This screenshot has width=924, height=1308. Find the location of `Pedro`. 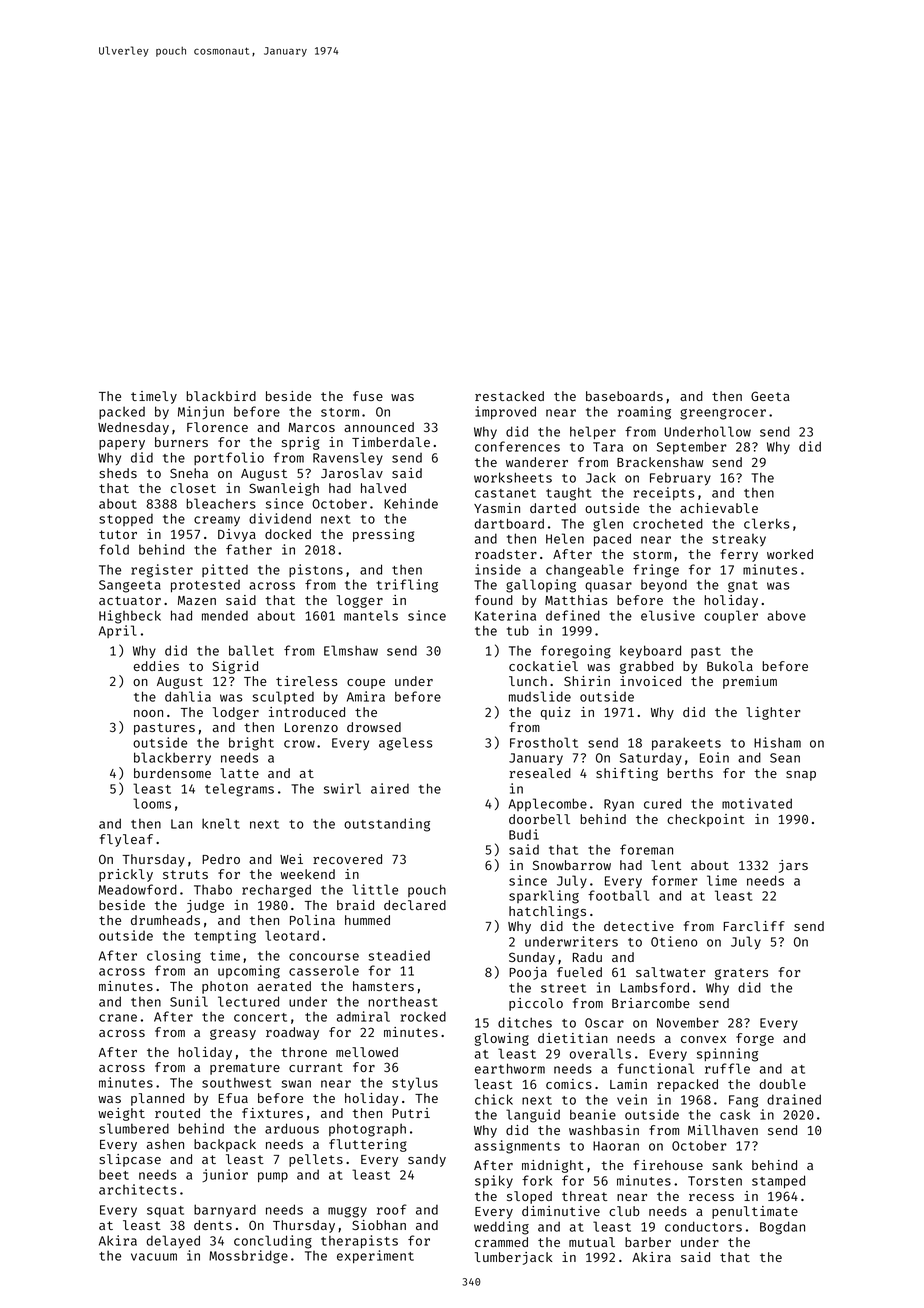

Pedro is located at coordinates (221, 859).
